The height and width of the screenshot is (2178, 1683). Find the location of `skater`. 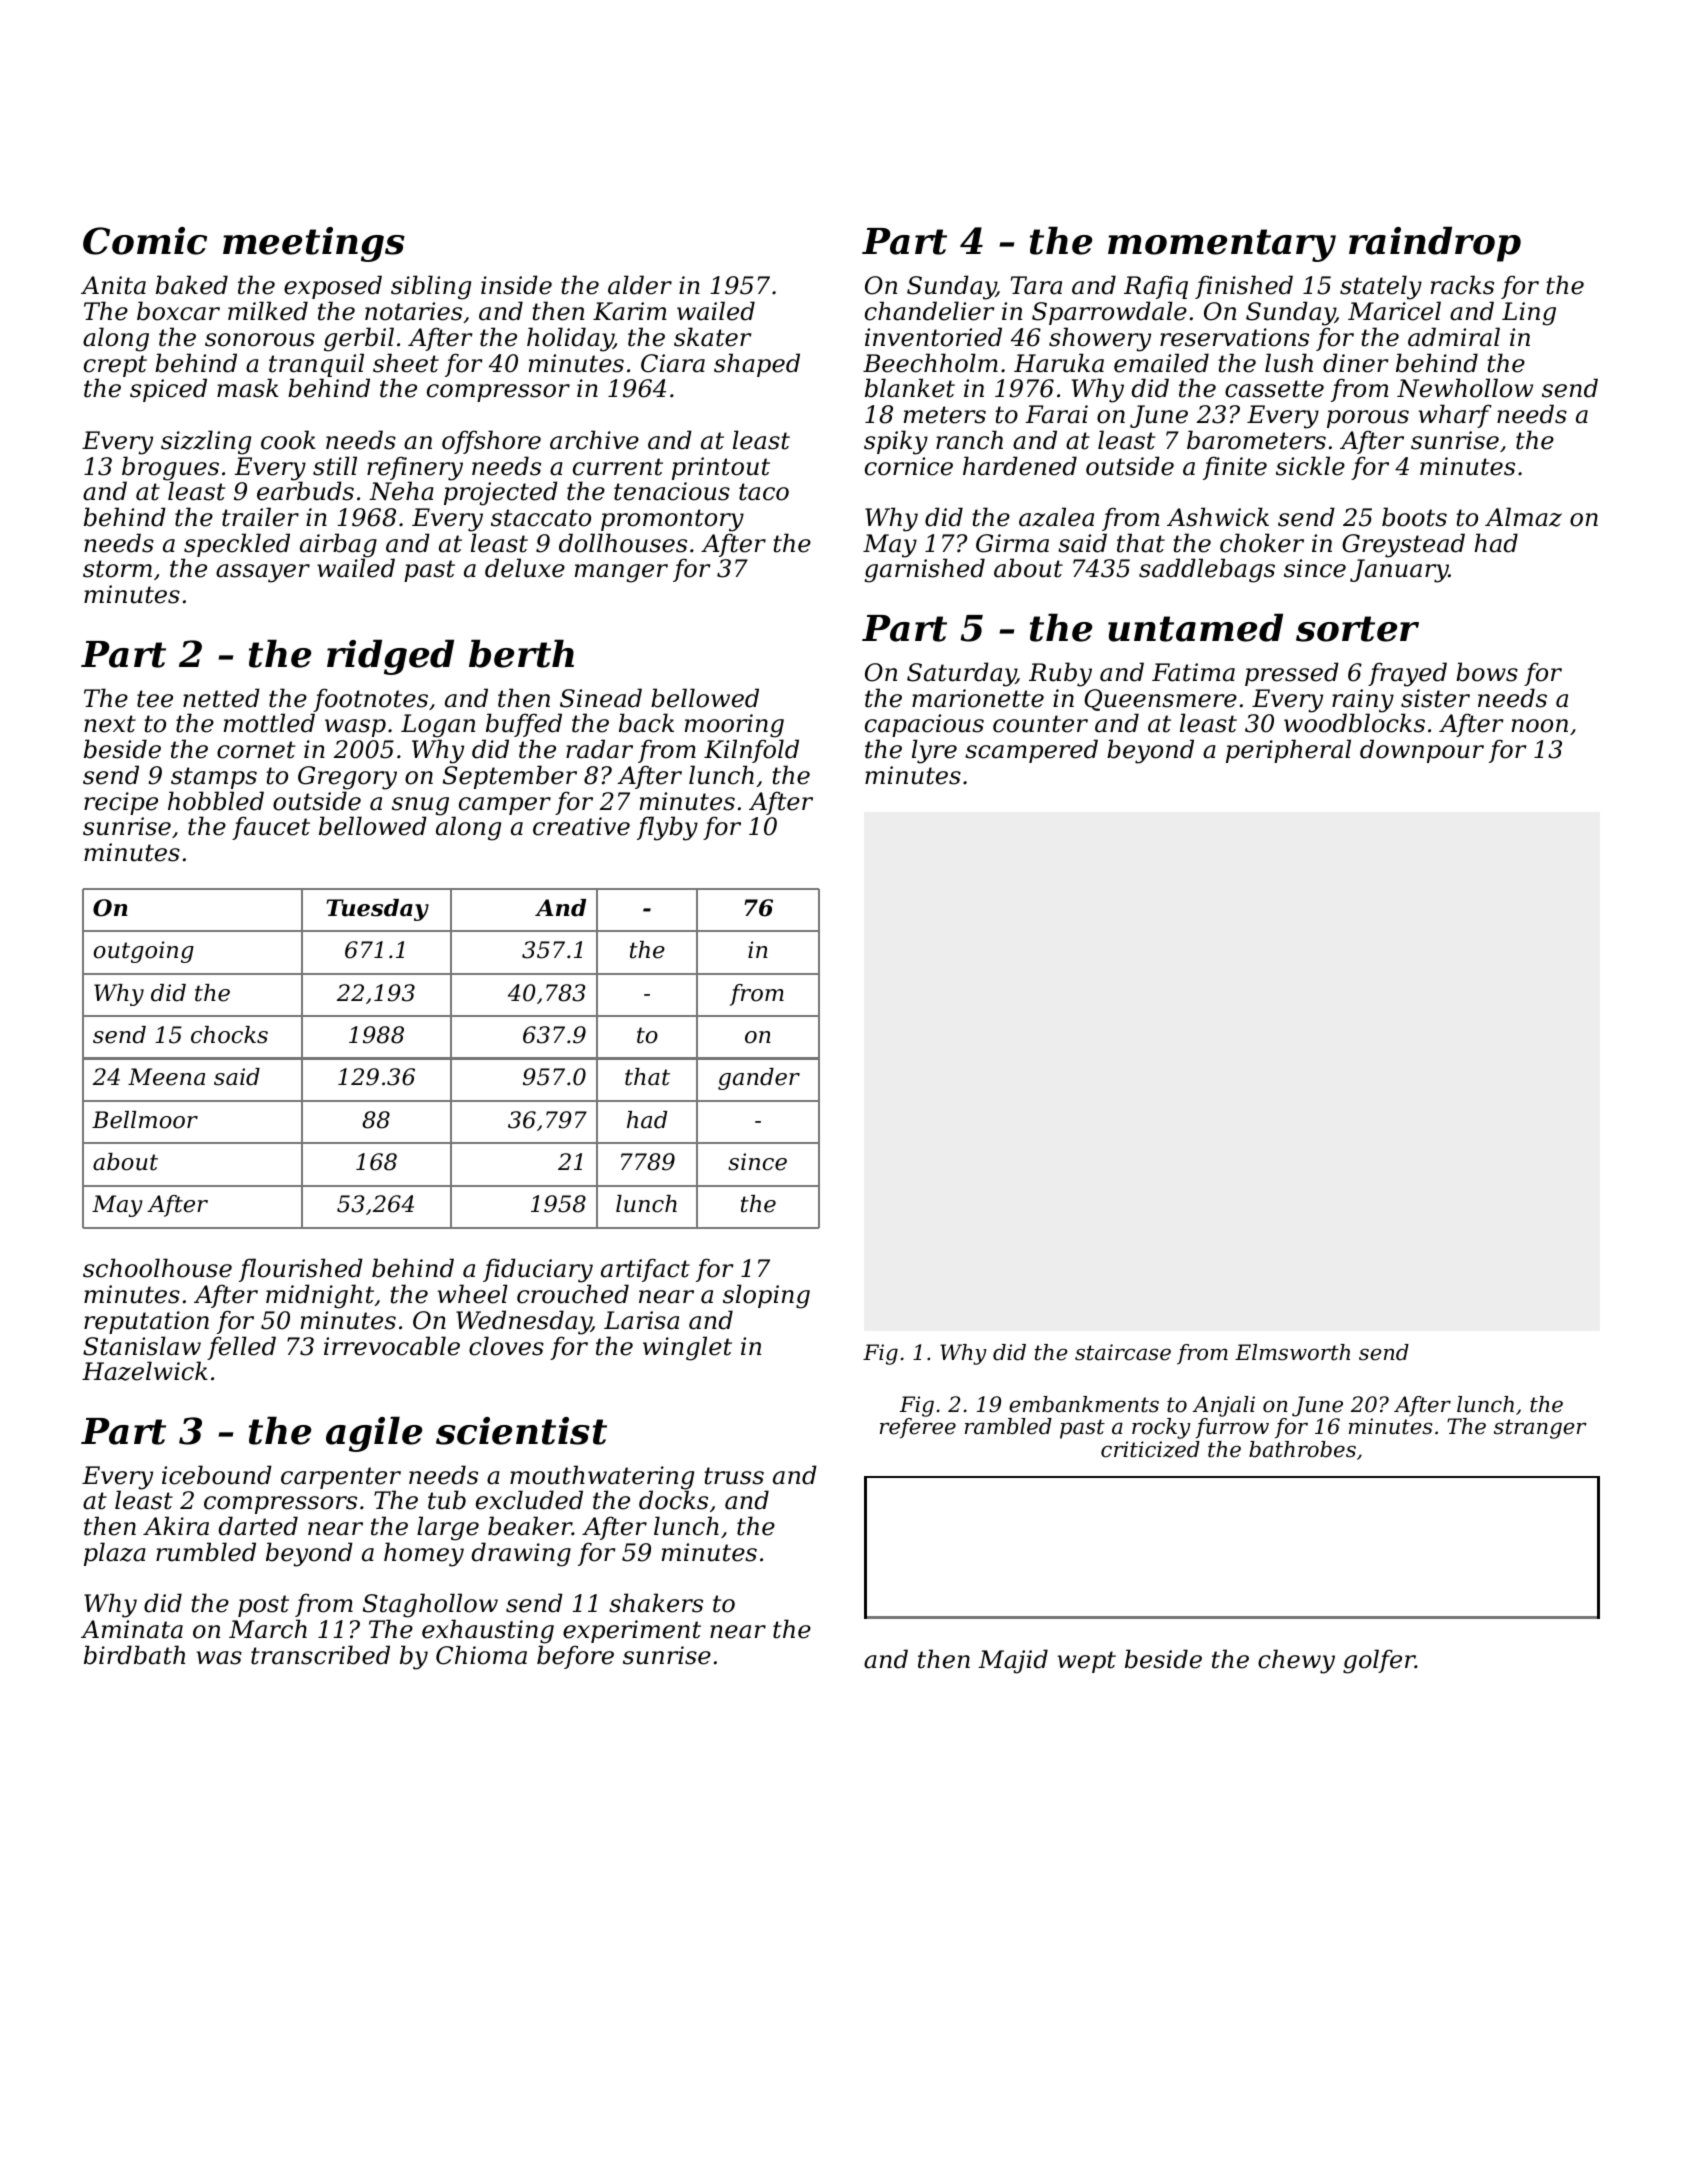

skater is located at coordinates (712, 337).
